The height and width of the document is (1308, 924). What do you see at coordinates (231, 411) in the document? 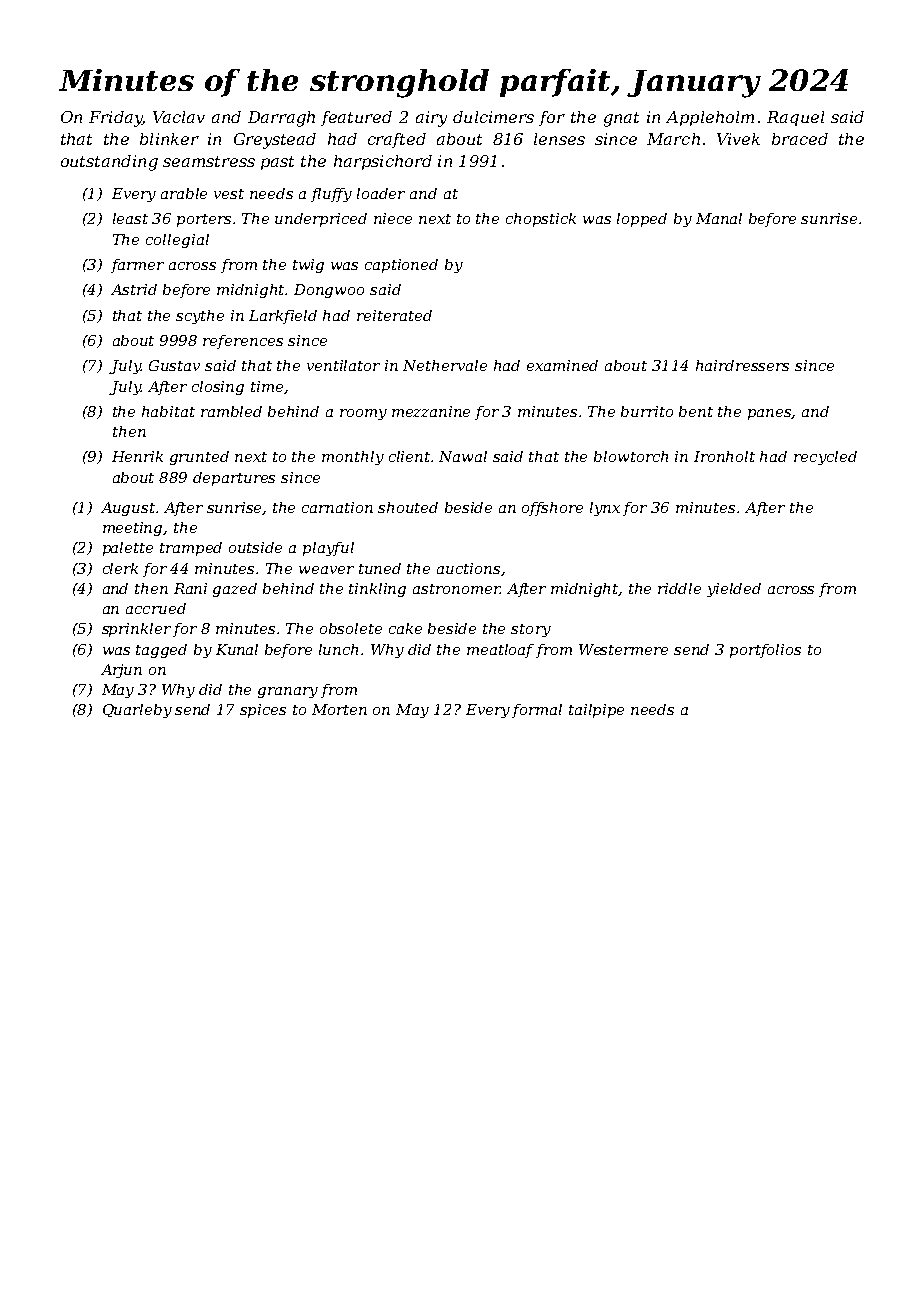
I see `rambled` at bounding box center [231, 411].
